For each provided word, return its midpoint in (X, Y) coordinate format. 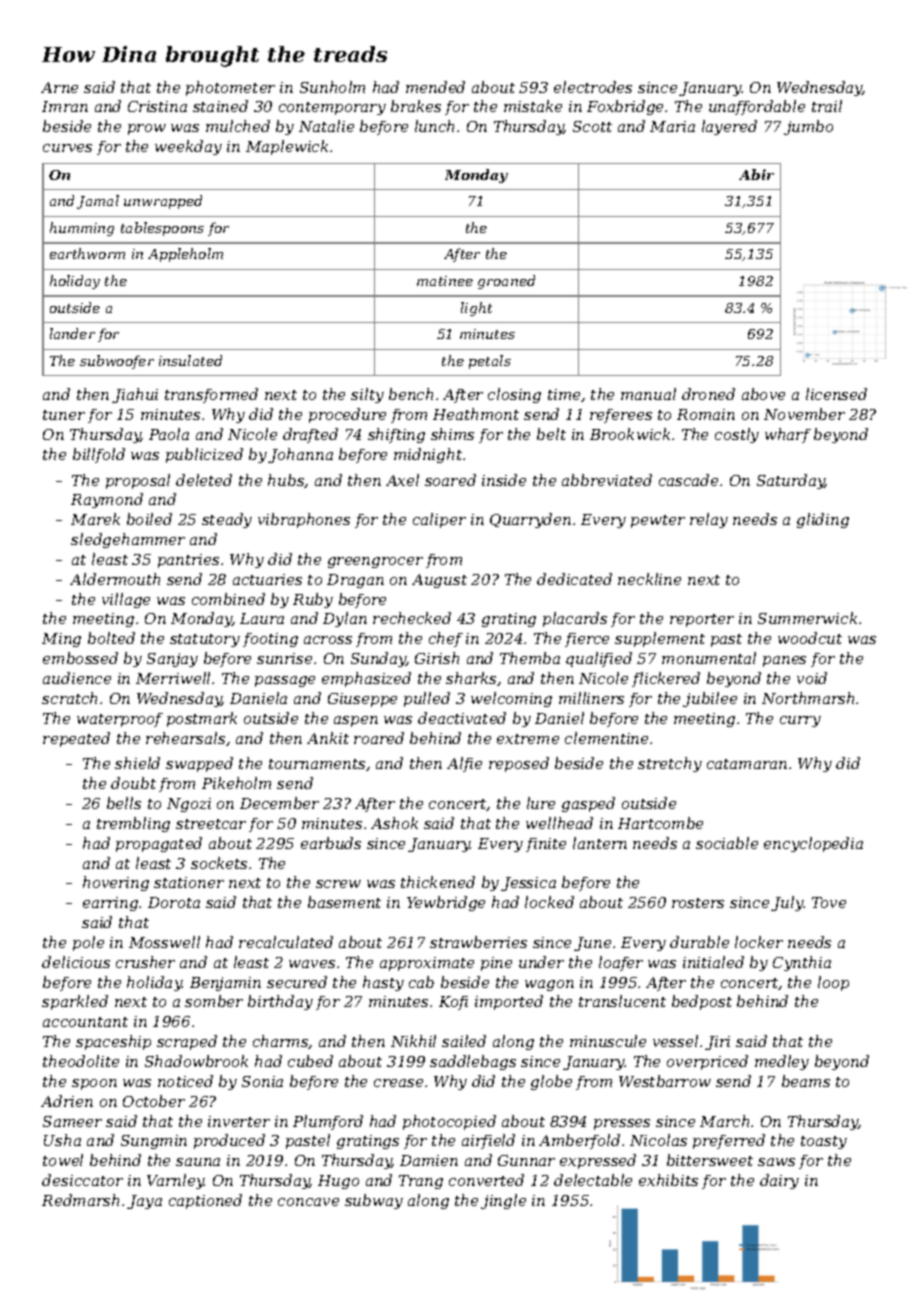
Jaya (144, 1202)
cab (421, 982)
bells (124, 803)
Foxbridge (625, 107)
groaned (506, 282)
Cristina (157, 106)
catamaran (747, 764)
